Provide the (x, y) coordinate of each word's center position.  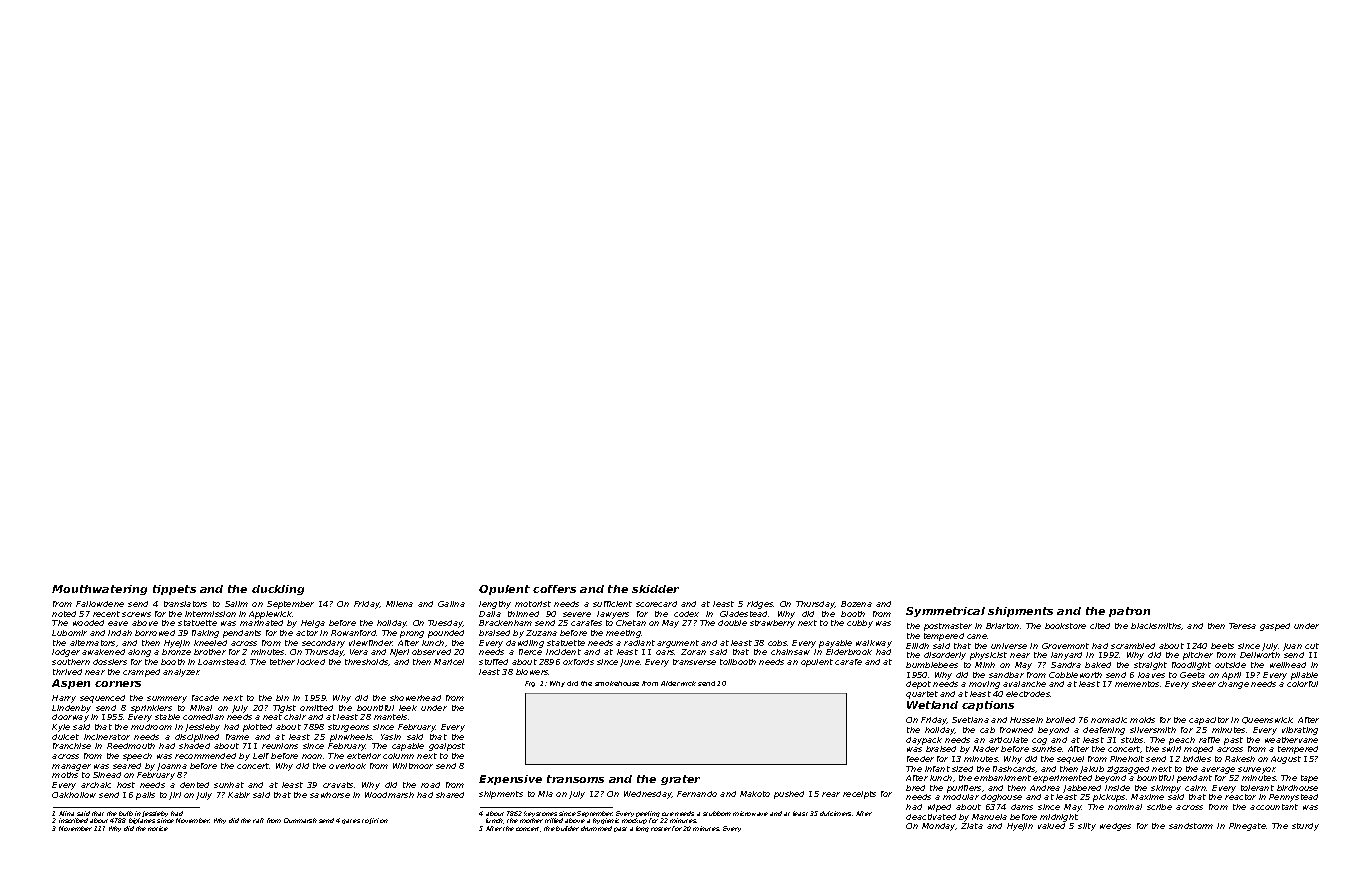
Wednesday (648, 795)
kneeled (210, 643)
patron (1129, 612)
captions (988, 706)
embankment (1002, 778)
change (1233, 685)
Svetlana (970, 720)
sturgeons (348, 728)
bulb (126, 813)
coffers (554, 589)
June (630, 663)
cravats (338, 785)
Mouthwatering (99, 590)
